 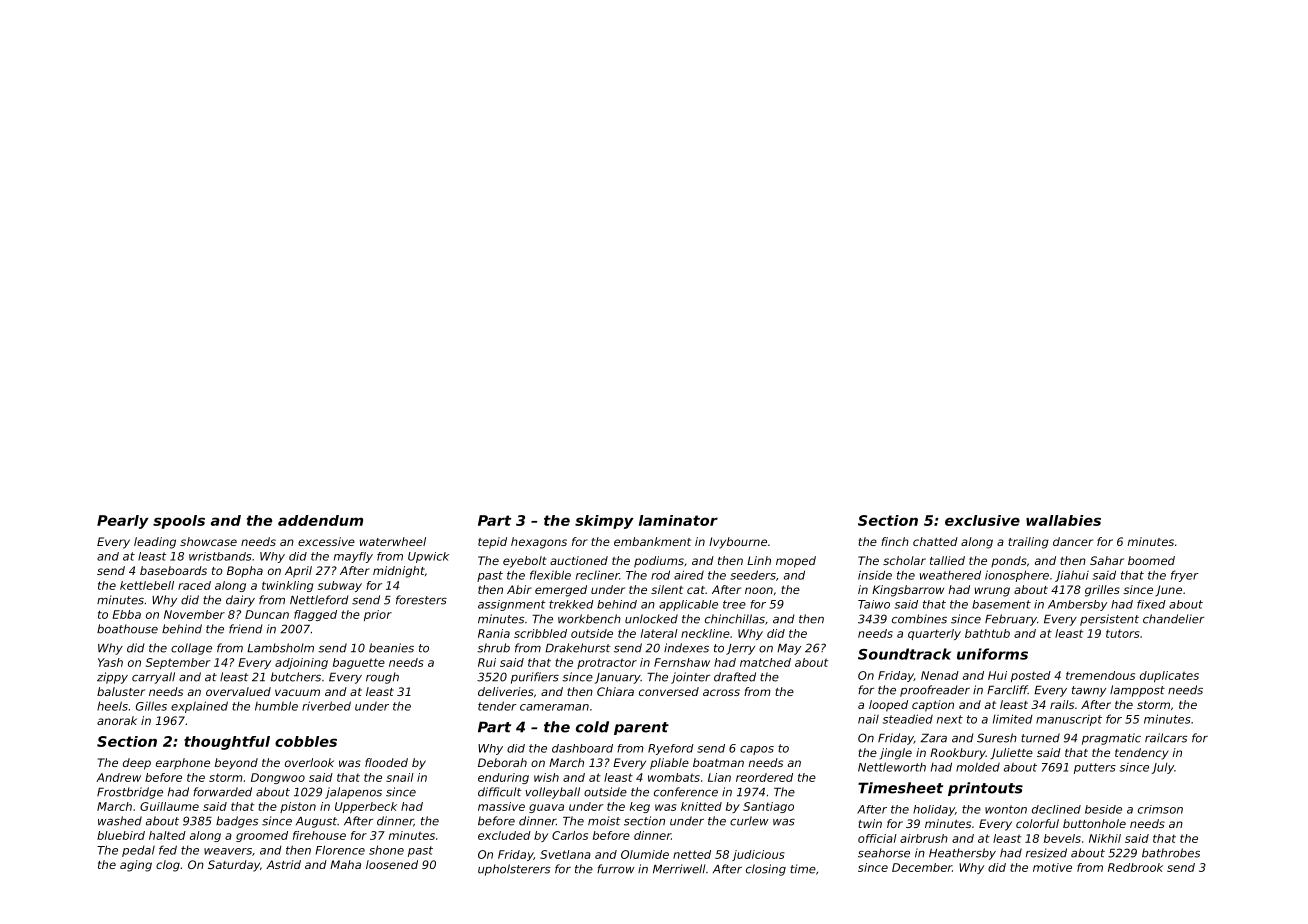 I want to click on chandelier, so click(x=1173, y=619).
